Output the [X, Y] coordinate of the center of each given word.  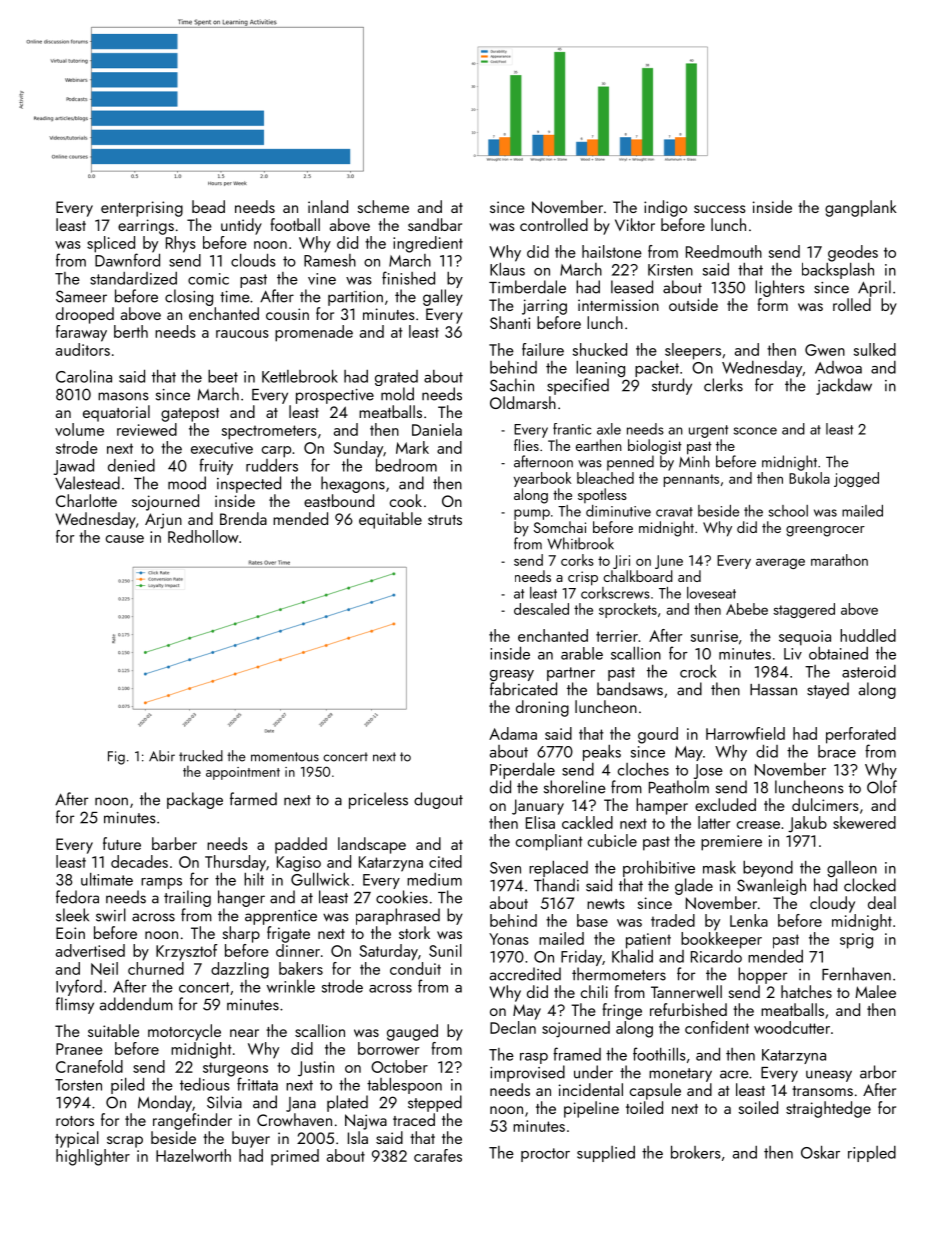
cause [125, 539]
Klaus [507, 269]
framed [577, 1054]
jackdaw [844, 386]
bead [208, 206]
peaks [602, 753]
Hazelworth [193, 1155]
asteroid [869, 671]
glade [694, 886]
